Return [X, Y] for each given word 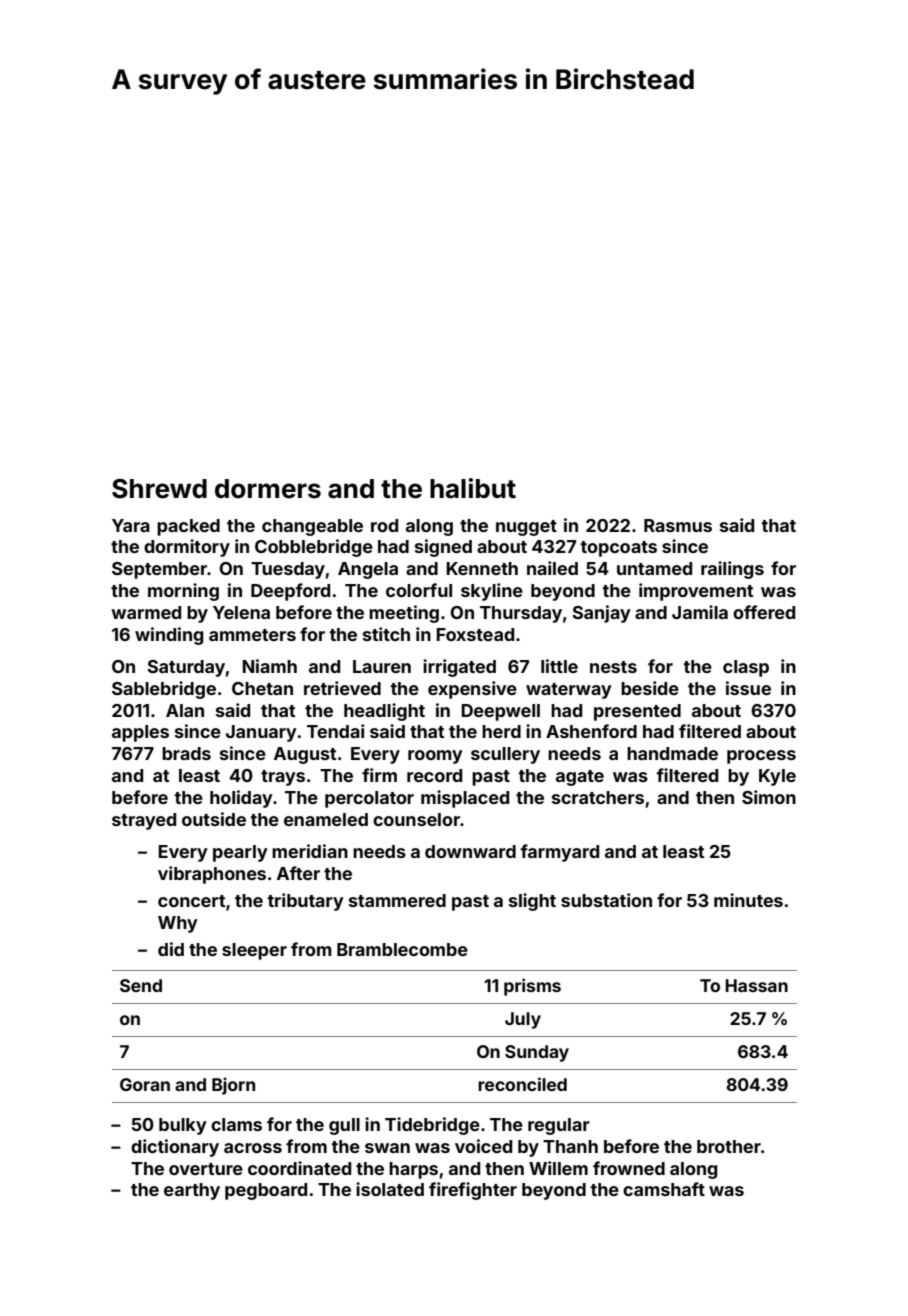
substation [606, 900]
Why [178, 924]
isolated [390, 1189]
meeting [404, 614]
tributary [305, 902]
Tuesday [288, 570]
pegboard [266, 1191]
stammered [397, 900]
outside [214, 819]
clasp [746, 668]
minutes [748, 900]
